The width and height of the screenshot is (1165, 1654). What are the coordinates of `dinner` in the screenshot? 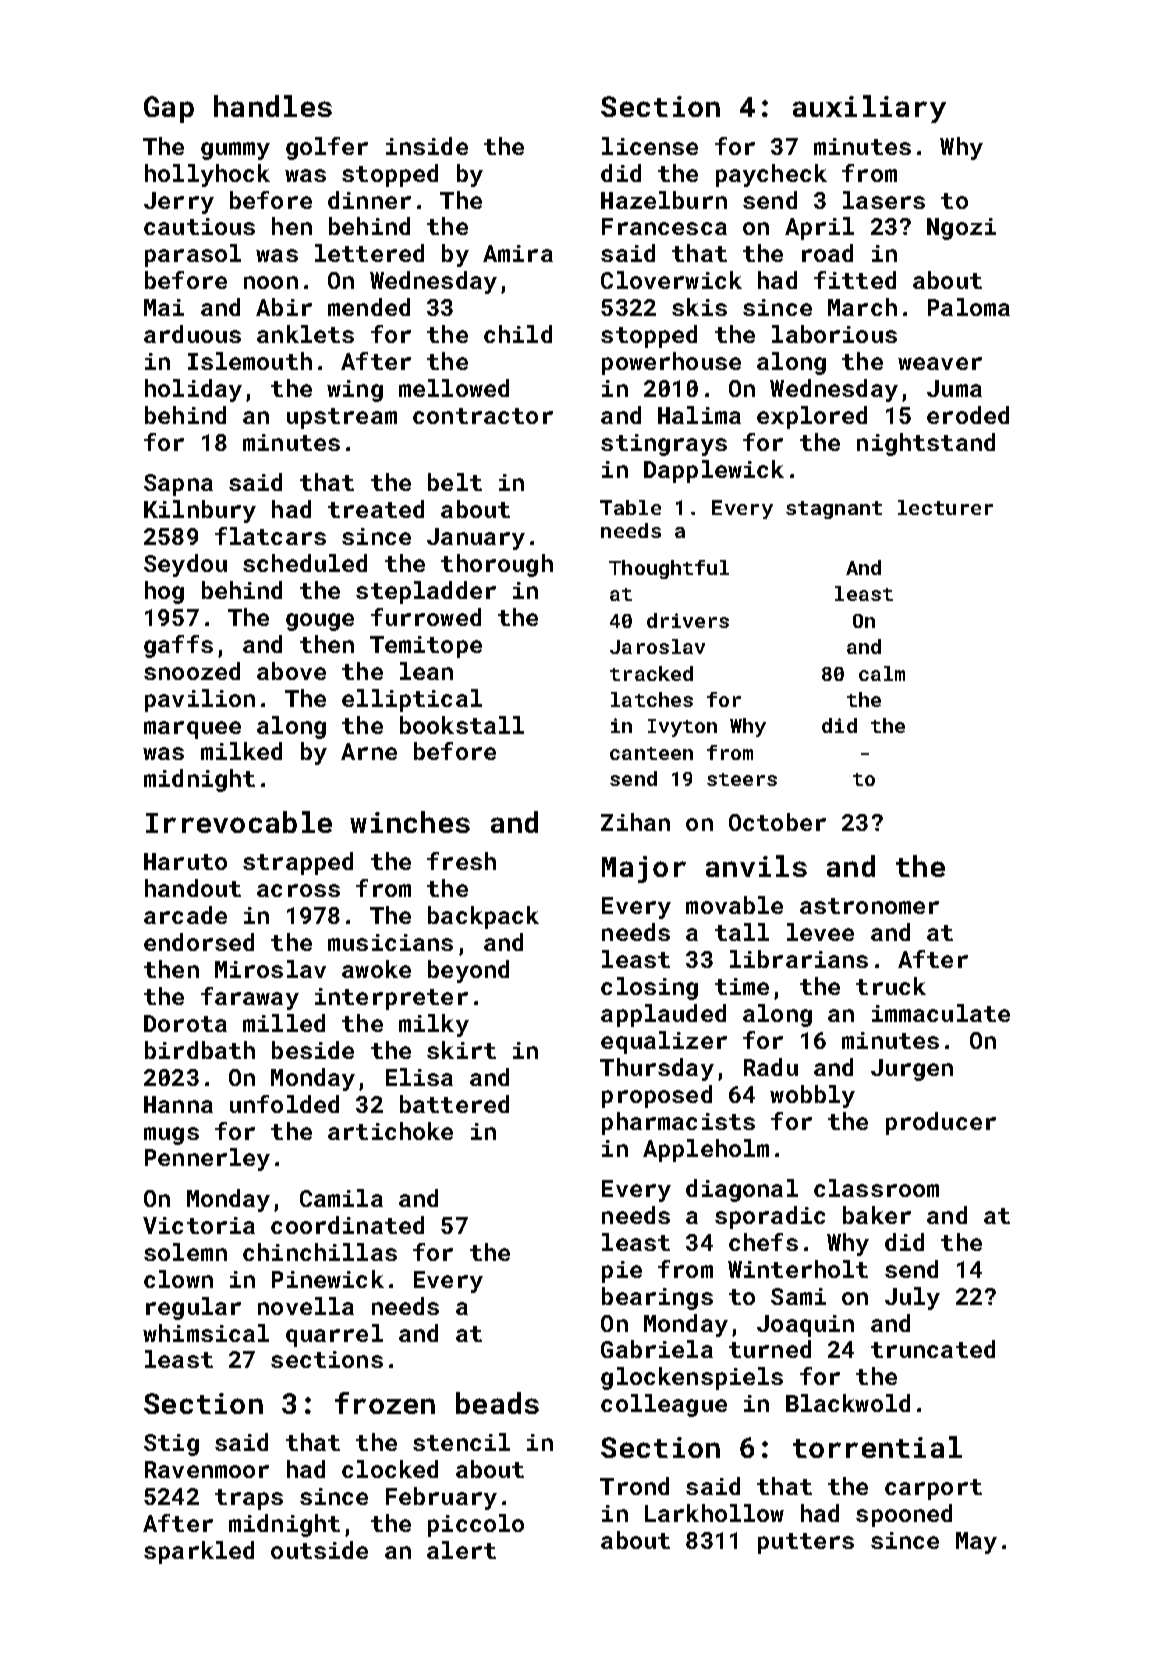 It's located at (369, 200).
